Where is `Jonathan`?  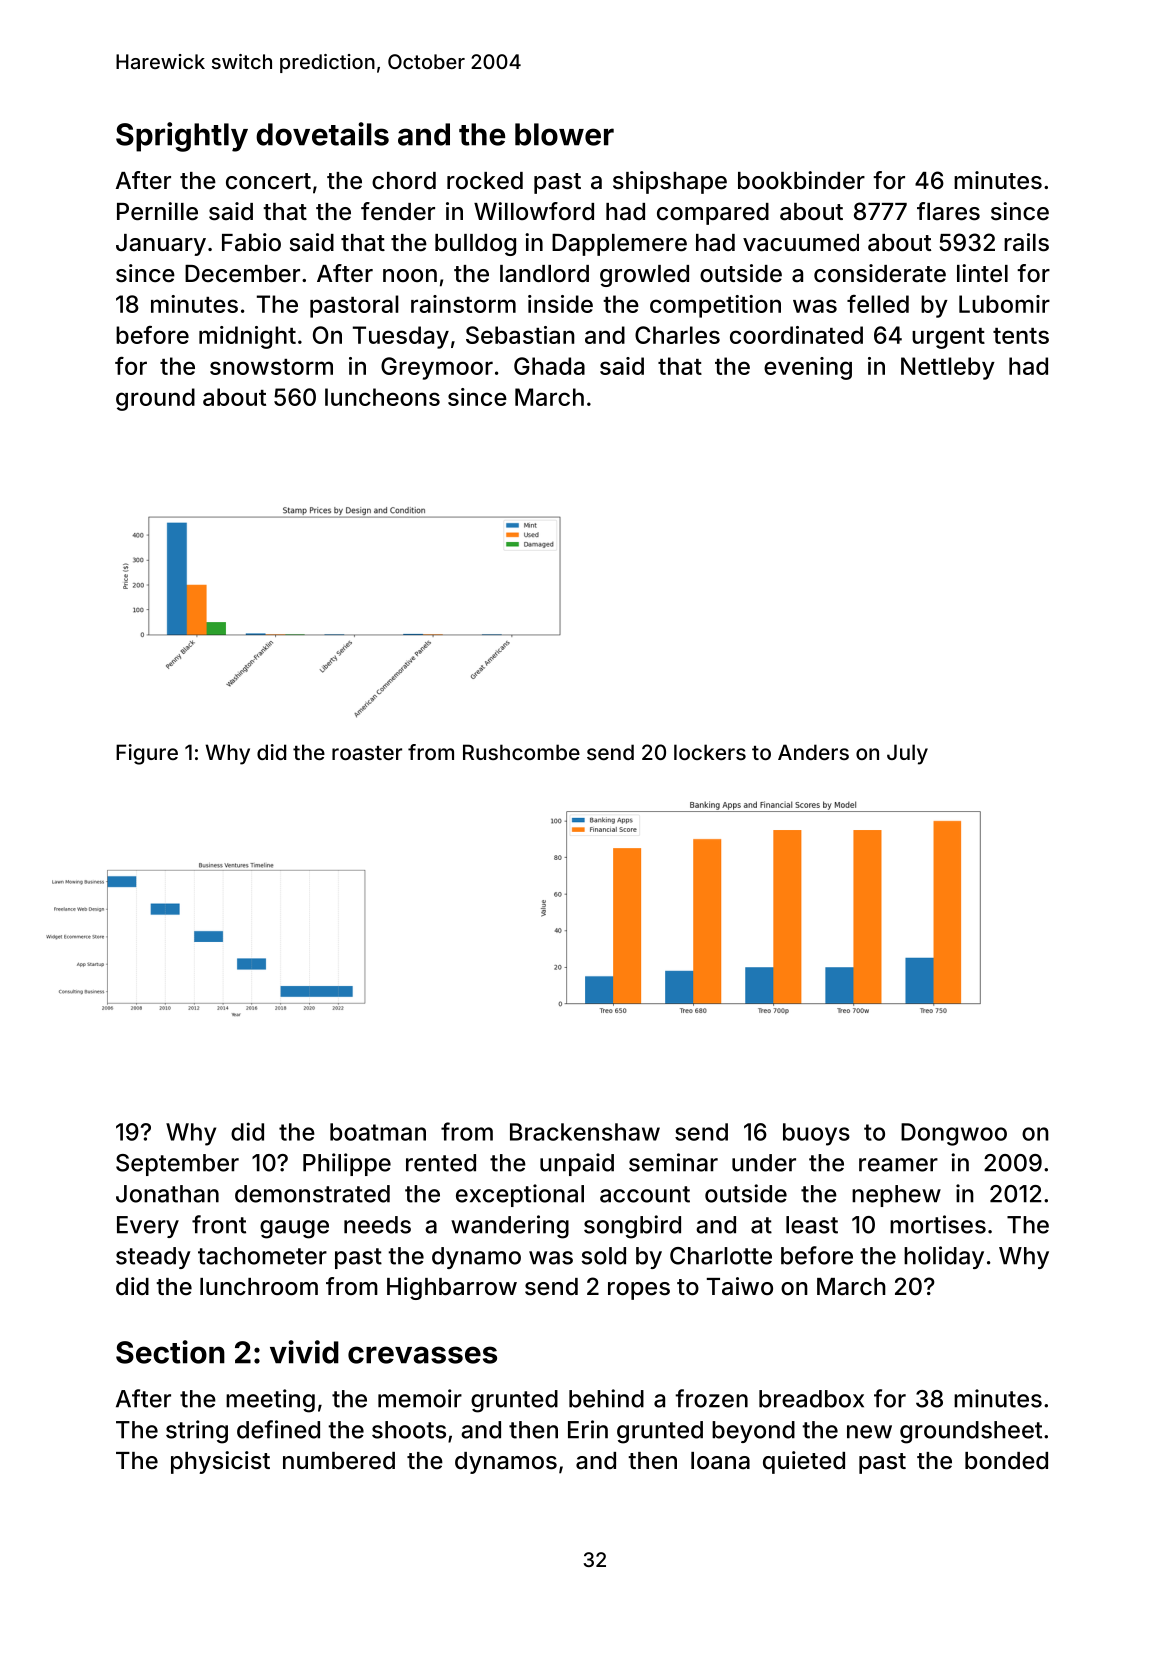
Jonathan is located at coordinates (167, 1194).
